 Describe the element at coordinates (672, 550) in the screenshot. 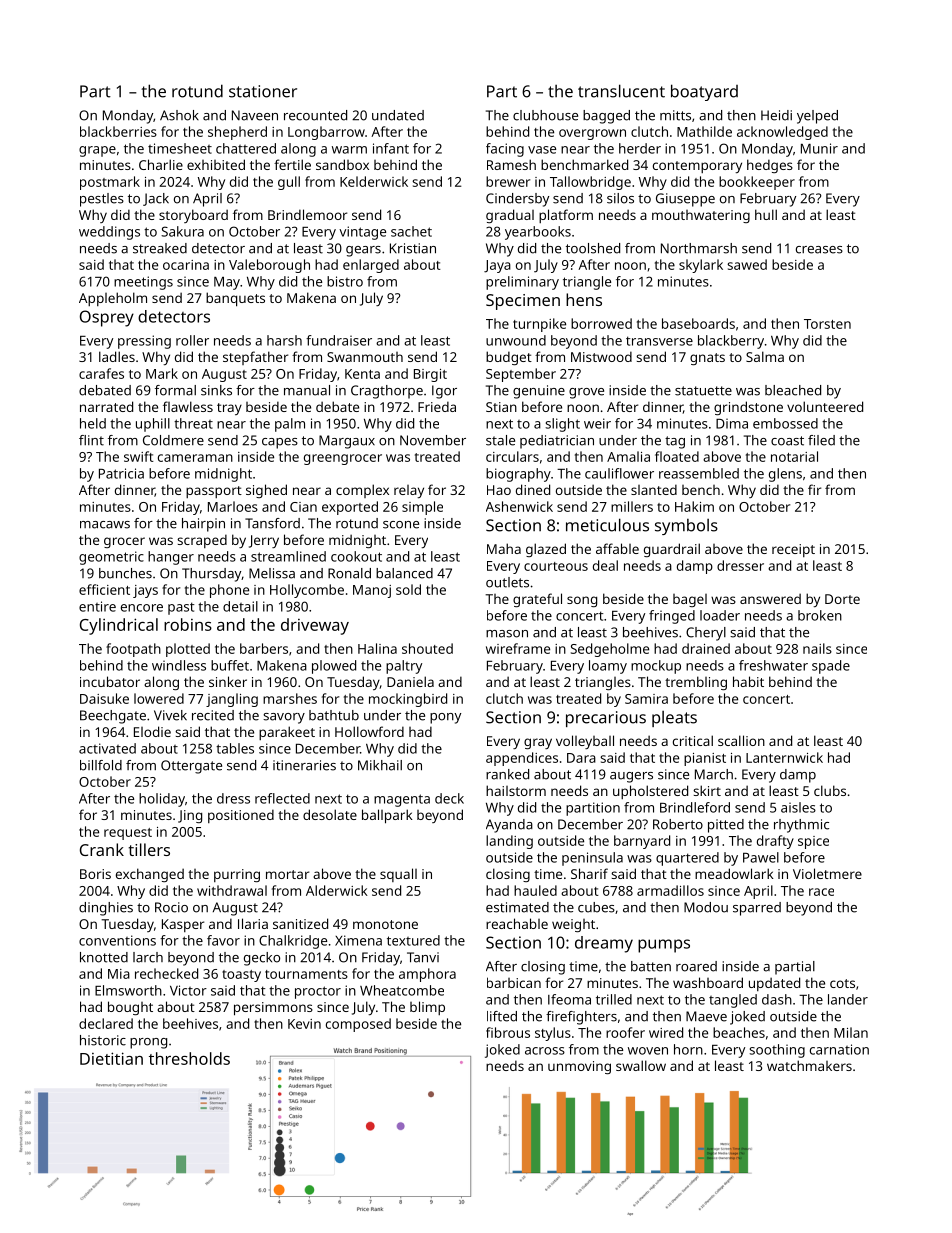

I see `guardrail` at that location.
